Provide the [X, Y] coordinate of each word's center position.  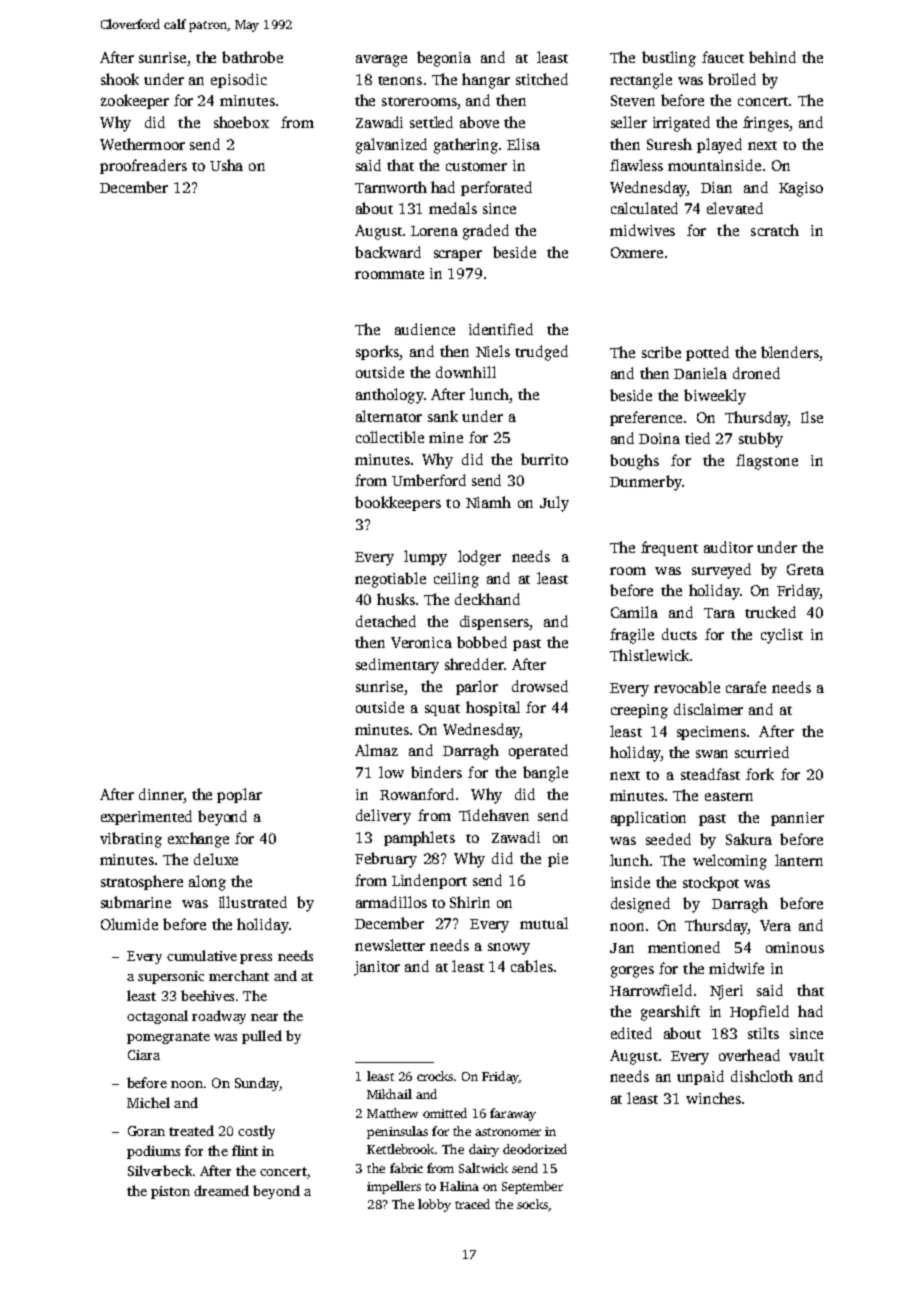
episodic [239, 80]
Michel [148, 1102]
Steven [633, 100]
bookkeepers [398, 503]
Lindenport [429, 881]
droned [756, 373]
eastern [729, 796]
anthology [390, 396]
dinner [161, 795]
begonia [444, 59]
